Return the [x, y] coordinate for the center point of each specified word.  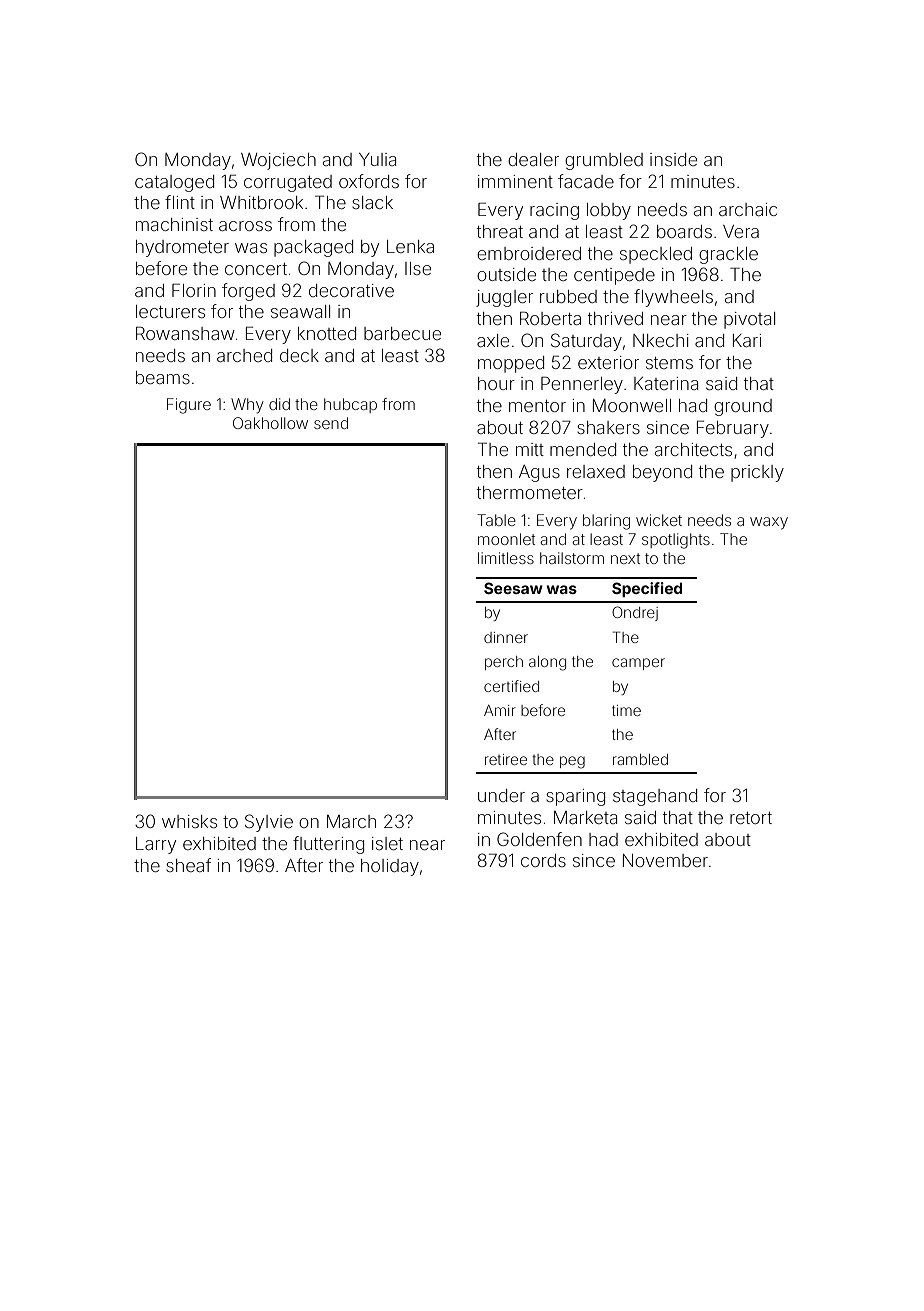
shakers [608, 427]
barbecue [402, 333]
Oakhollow [270, 423]
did [279, 404]
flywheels [673, 298]
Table [496, 520]
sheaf [188, 865]
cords [543, 860]
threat [500, 231]
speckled [656, 255]
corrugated [288, 183]
